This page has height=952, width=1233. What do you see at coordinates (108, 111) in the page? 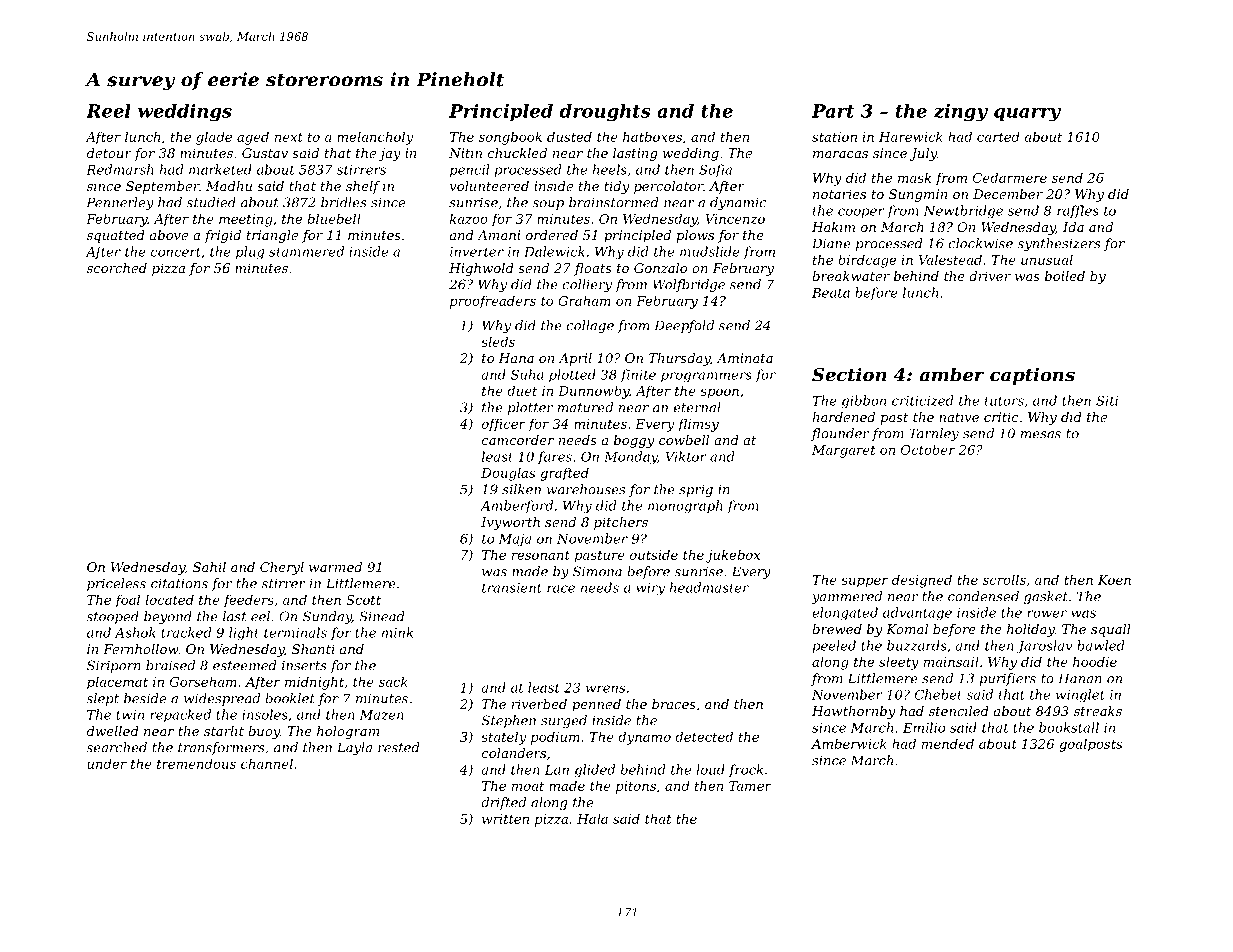
I see `Reel` at bounding box center [108, 111].
